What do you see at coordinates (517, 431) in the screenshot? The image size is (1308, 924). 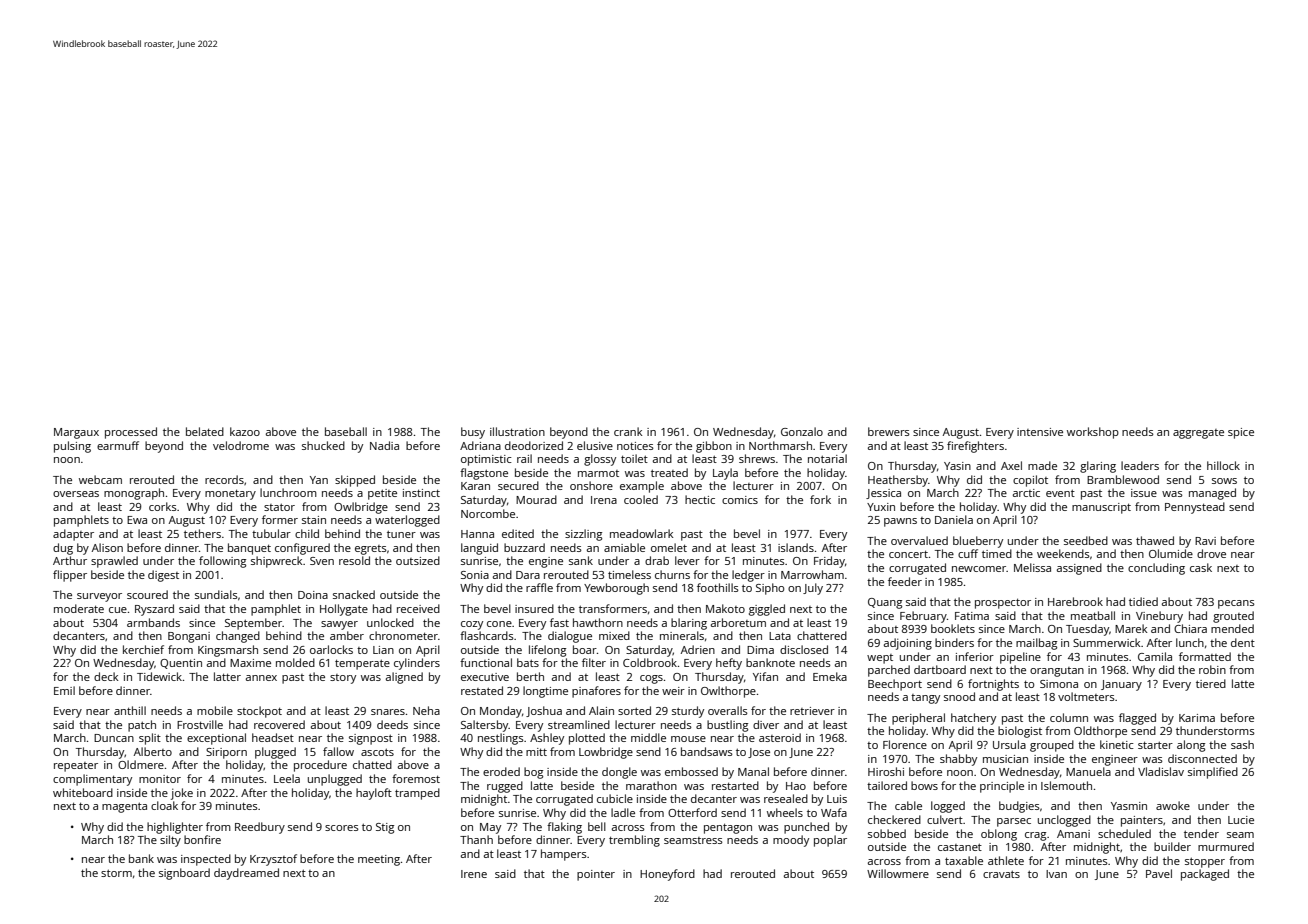 I see `illustration` at bounding box center [517, 431].
